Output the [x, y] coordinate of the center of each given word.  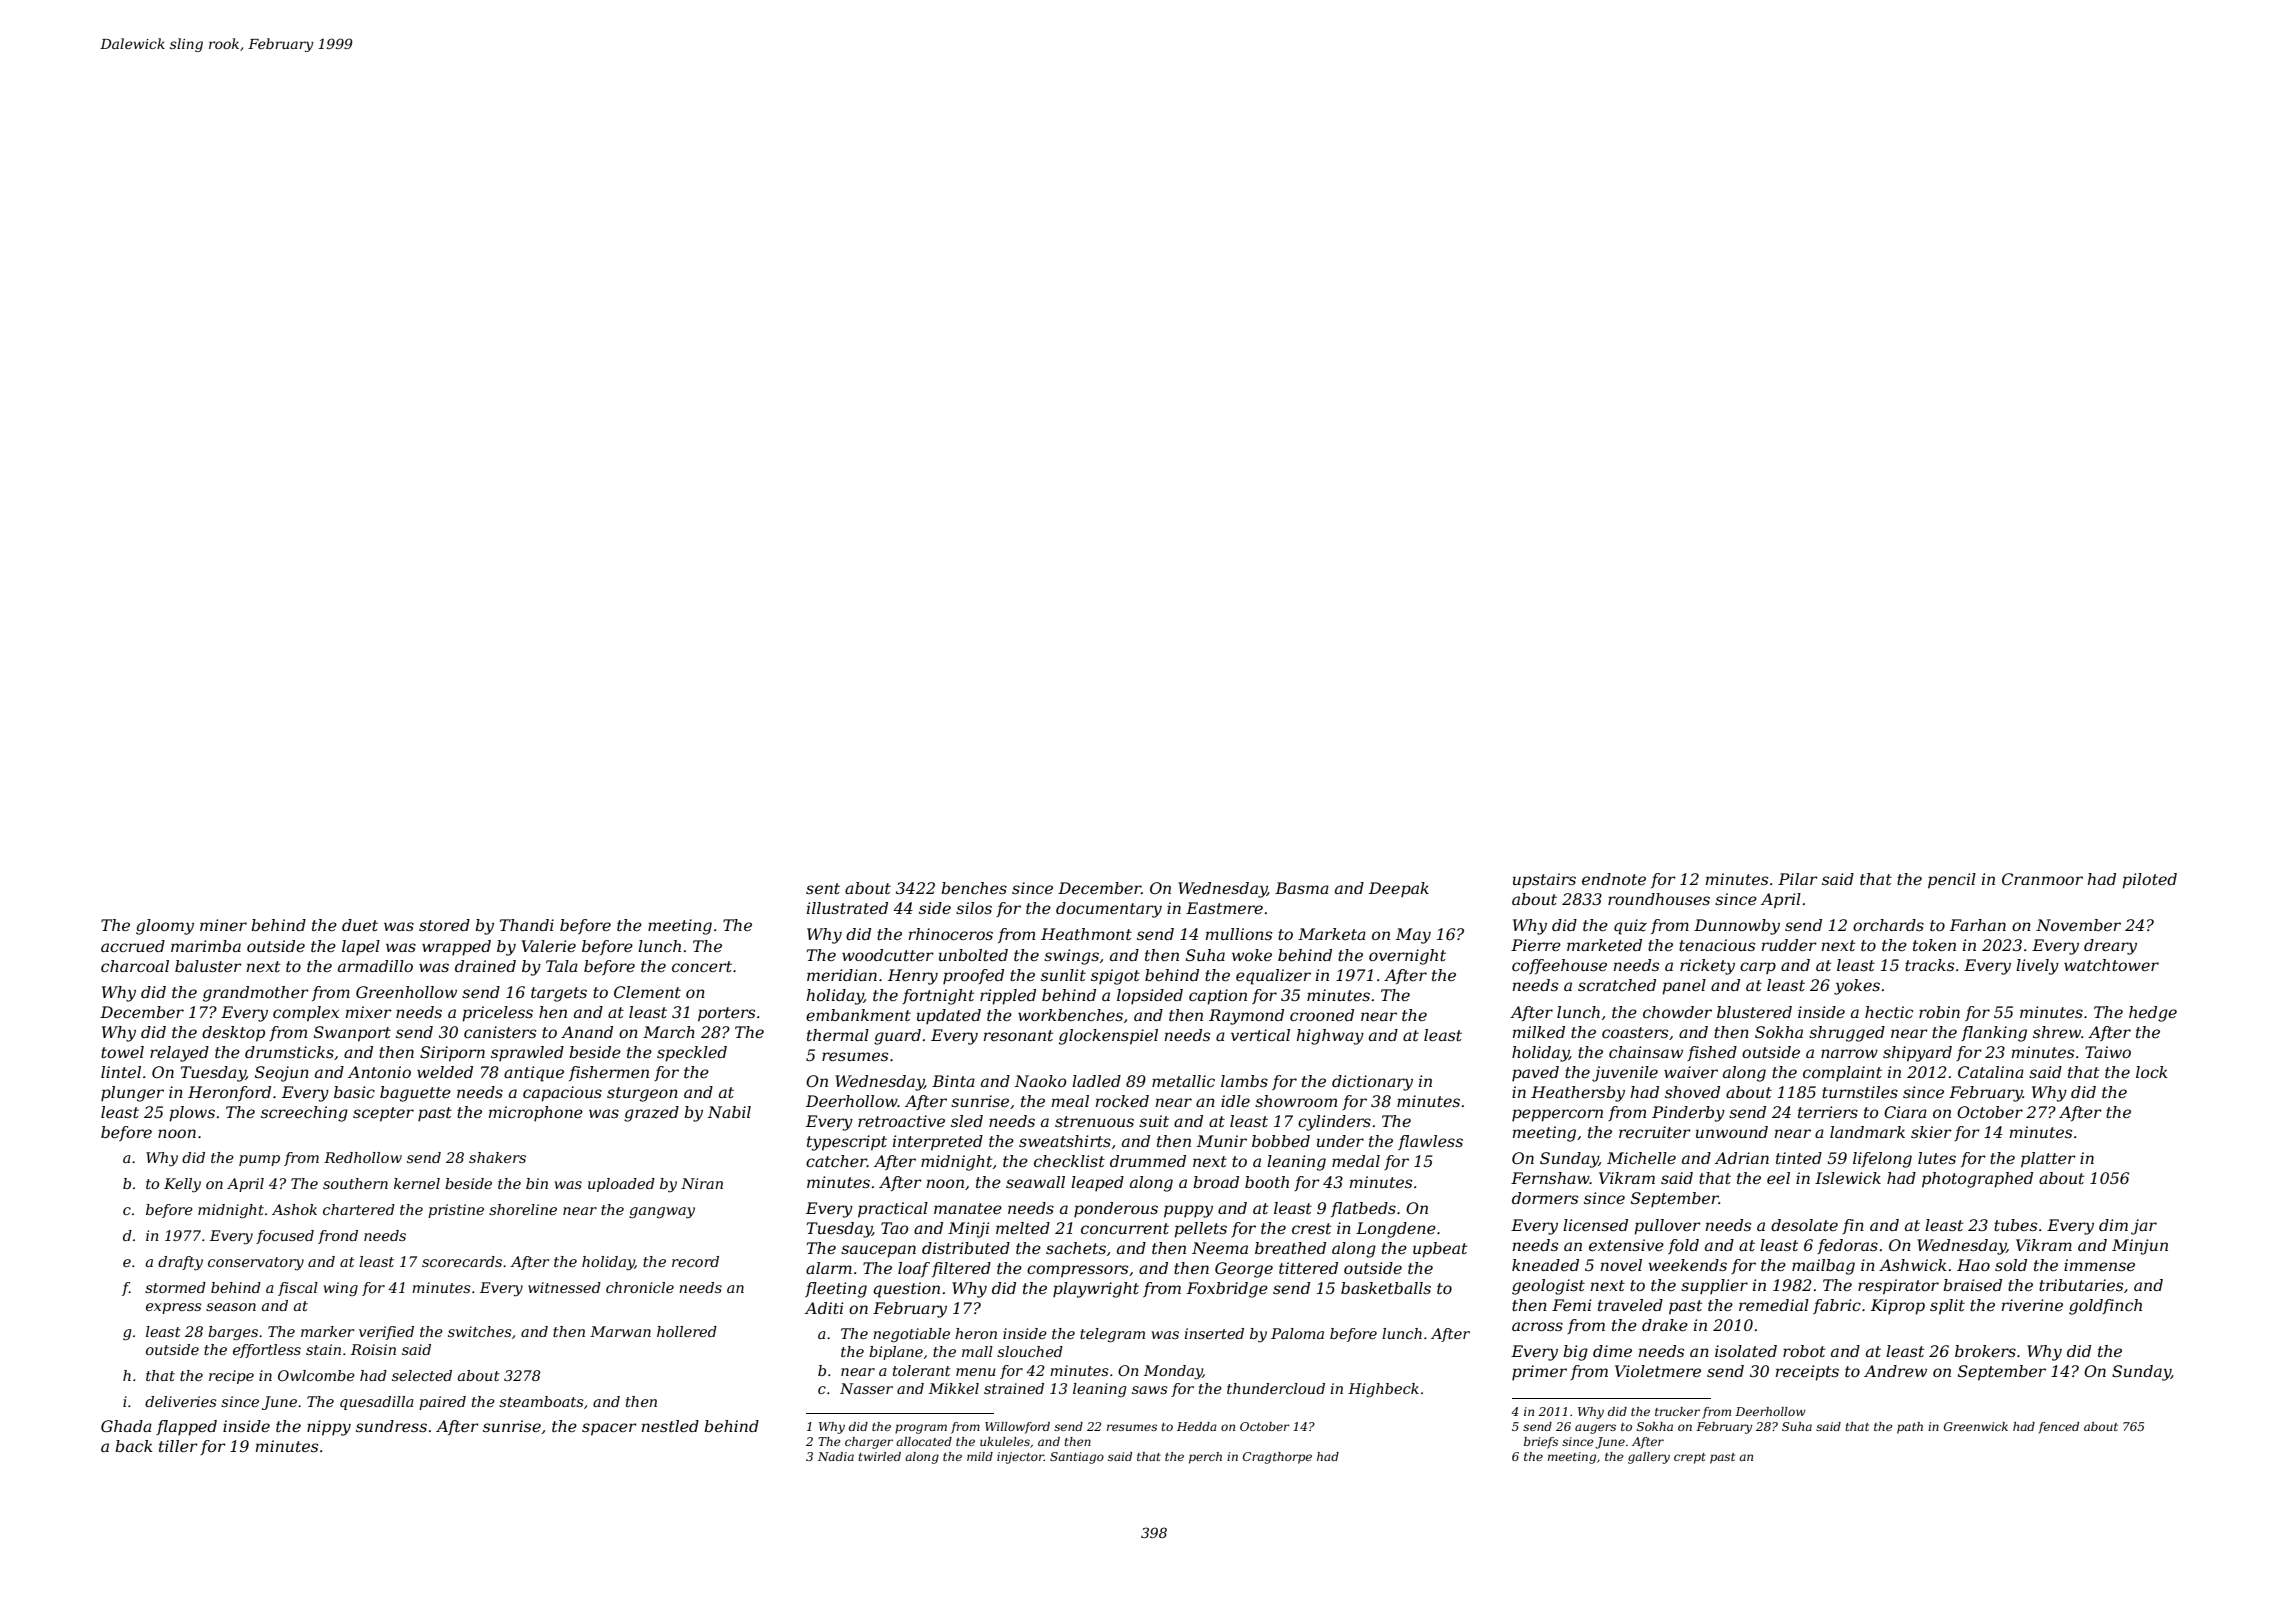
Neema [1220, 1248]
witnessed [564, 1287]
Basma [1302, 888]
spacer [609, 1429]
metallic [1183, 1081]
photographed [1977, 1180]
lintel [121, 1072]
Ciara [1905, 1112]
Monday [1173, 1372]
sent [823, 888]
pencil [1952, 881]
